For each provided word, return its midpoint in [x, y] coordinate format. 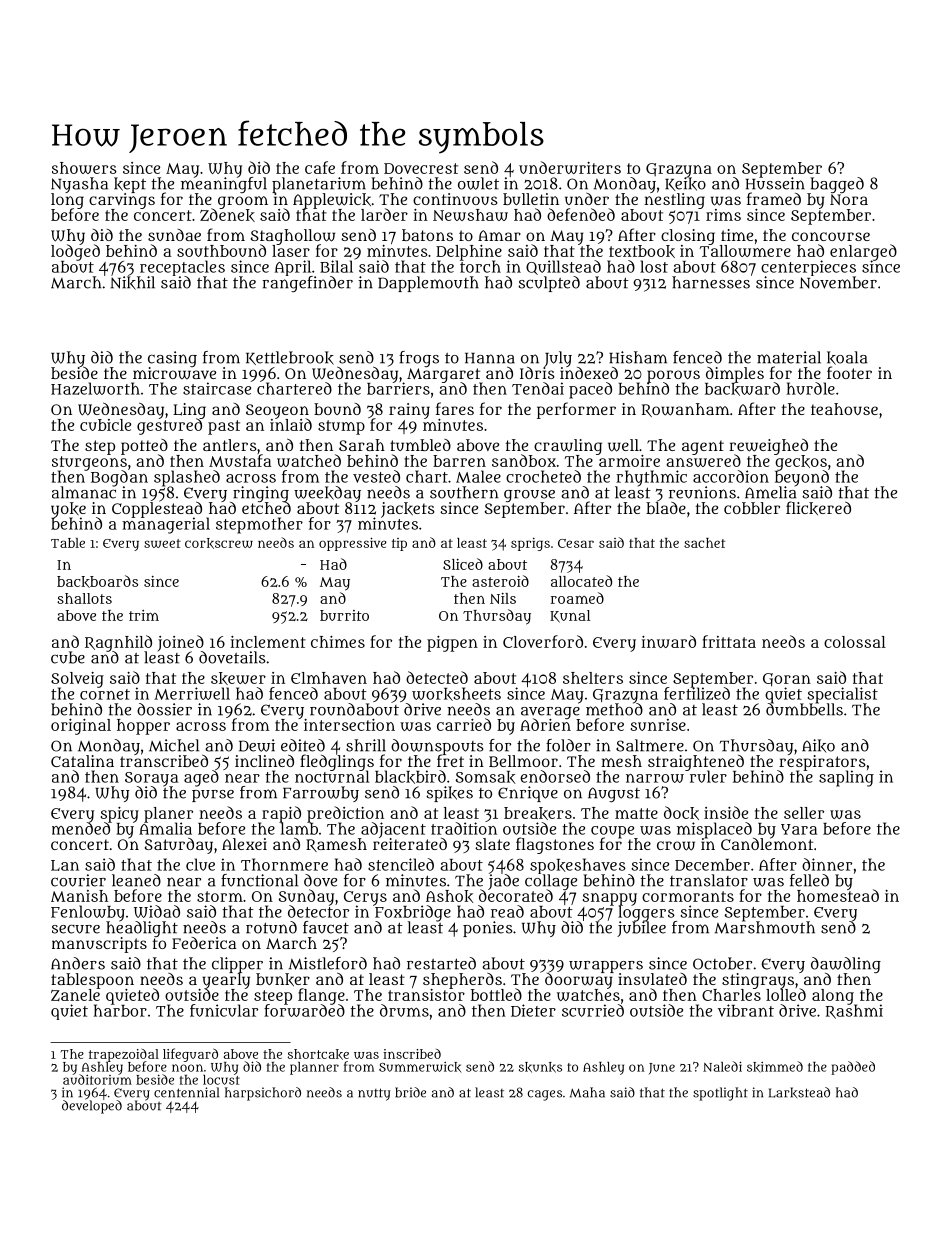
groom [243, 202]
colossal [855, 642]
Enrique [528, 794]
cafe [320, 167]
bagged [837, 185]
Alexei [244, 844]
